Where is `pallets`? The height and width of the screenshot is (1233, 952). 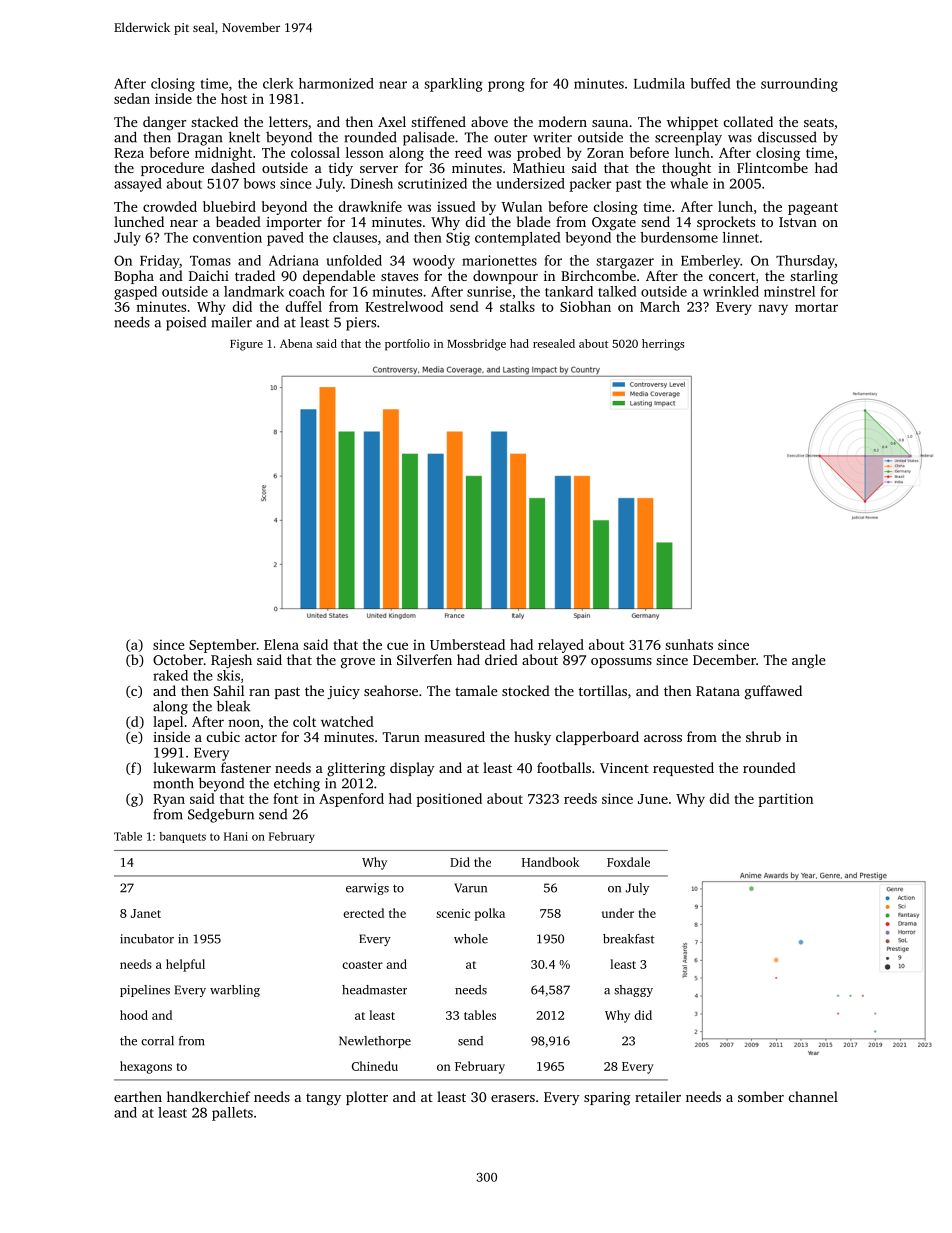
pallets is located at coordinates (232, 1114).
